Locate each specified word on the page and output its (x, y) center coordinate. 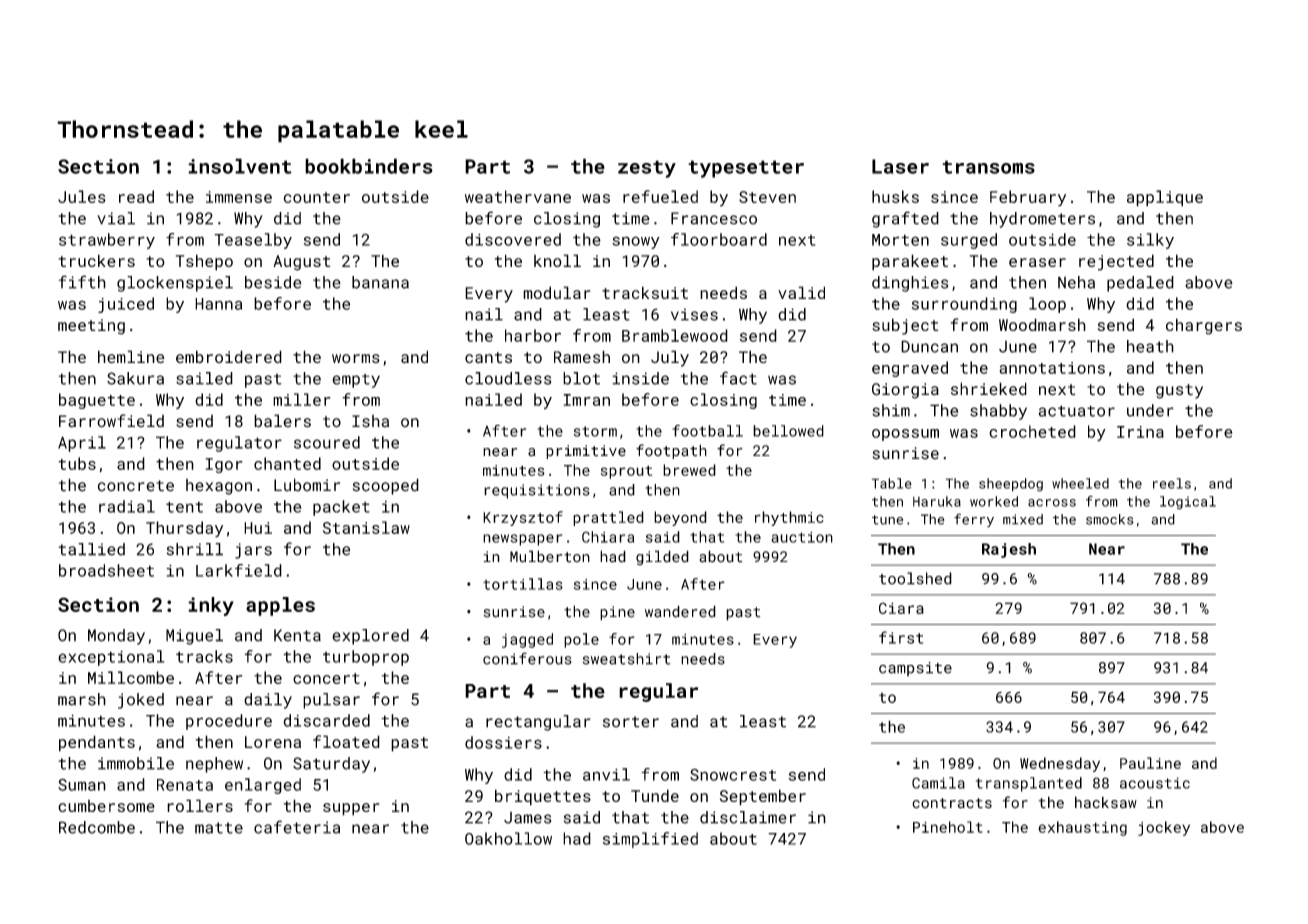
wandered (680, 611)
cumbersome (106, 806)
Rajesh (1009, 550)
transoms (988, 167)
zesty (647, 169)
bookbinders (369, 166)
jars (253, 551)
